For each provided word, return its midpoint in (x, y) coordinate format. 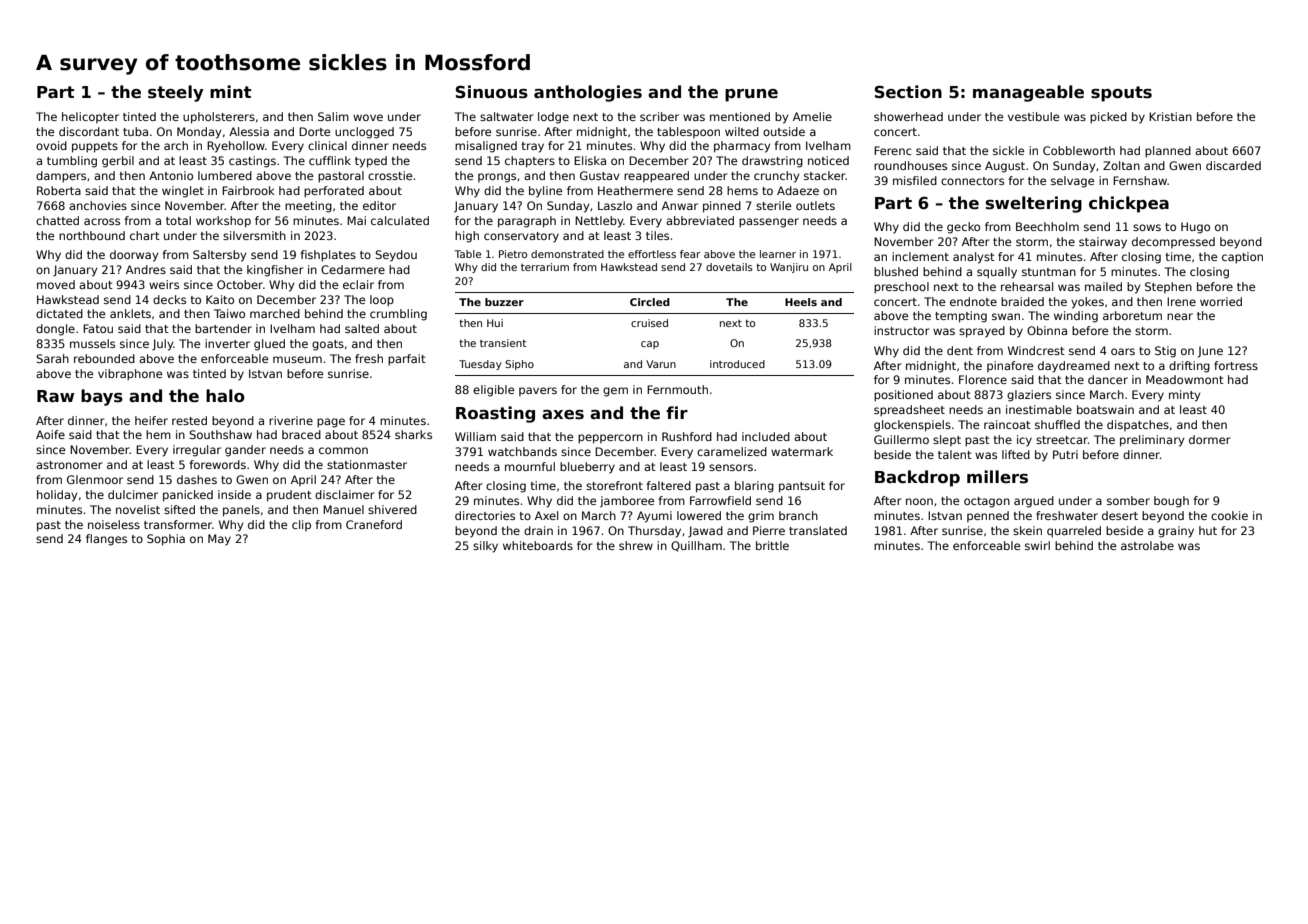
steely (176, 93)
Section (908, 92)
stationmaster (367, 464)
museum (297, 359)
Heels (801, 302)
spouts (1121, 94)
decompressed (1173, 242)
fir (677, 412)
